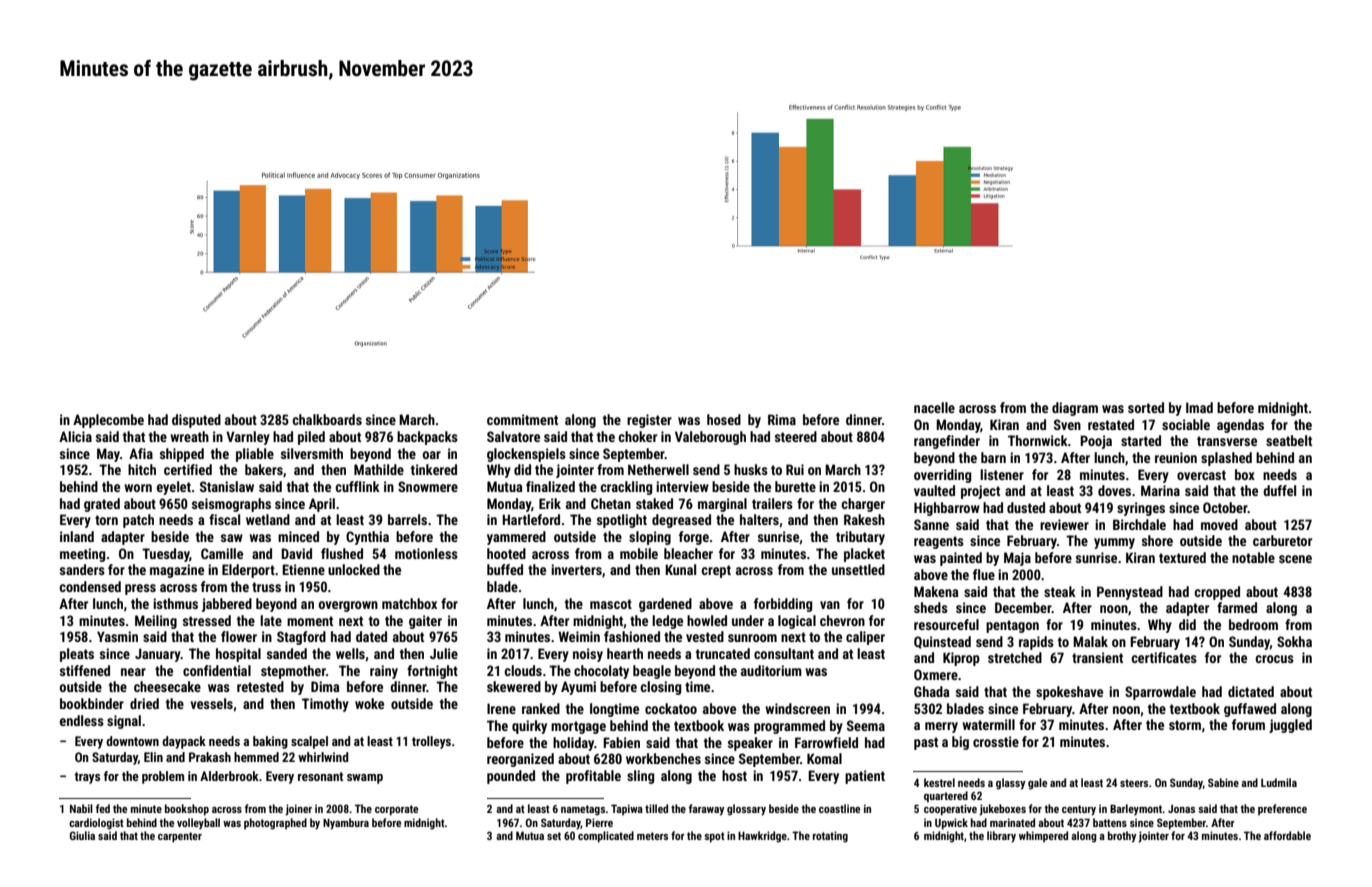 The height and width of the page is (887, 1372). What do you see at coordinates (988, 724) in the page?
I see `watermill` at bounding box center [988, 724].
